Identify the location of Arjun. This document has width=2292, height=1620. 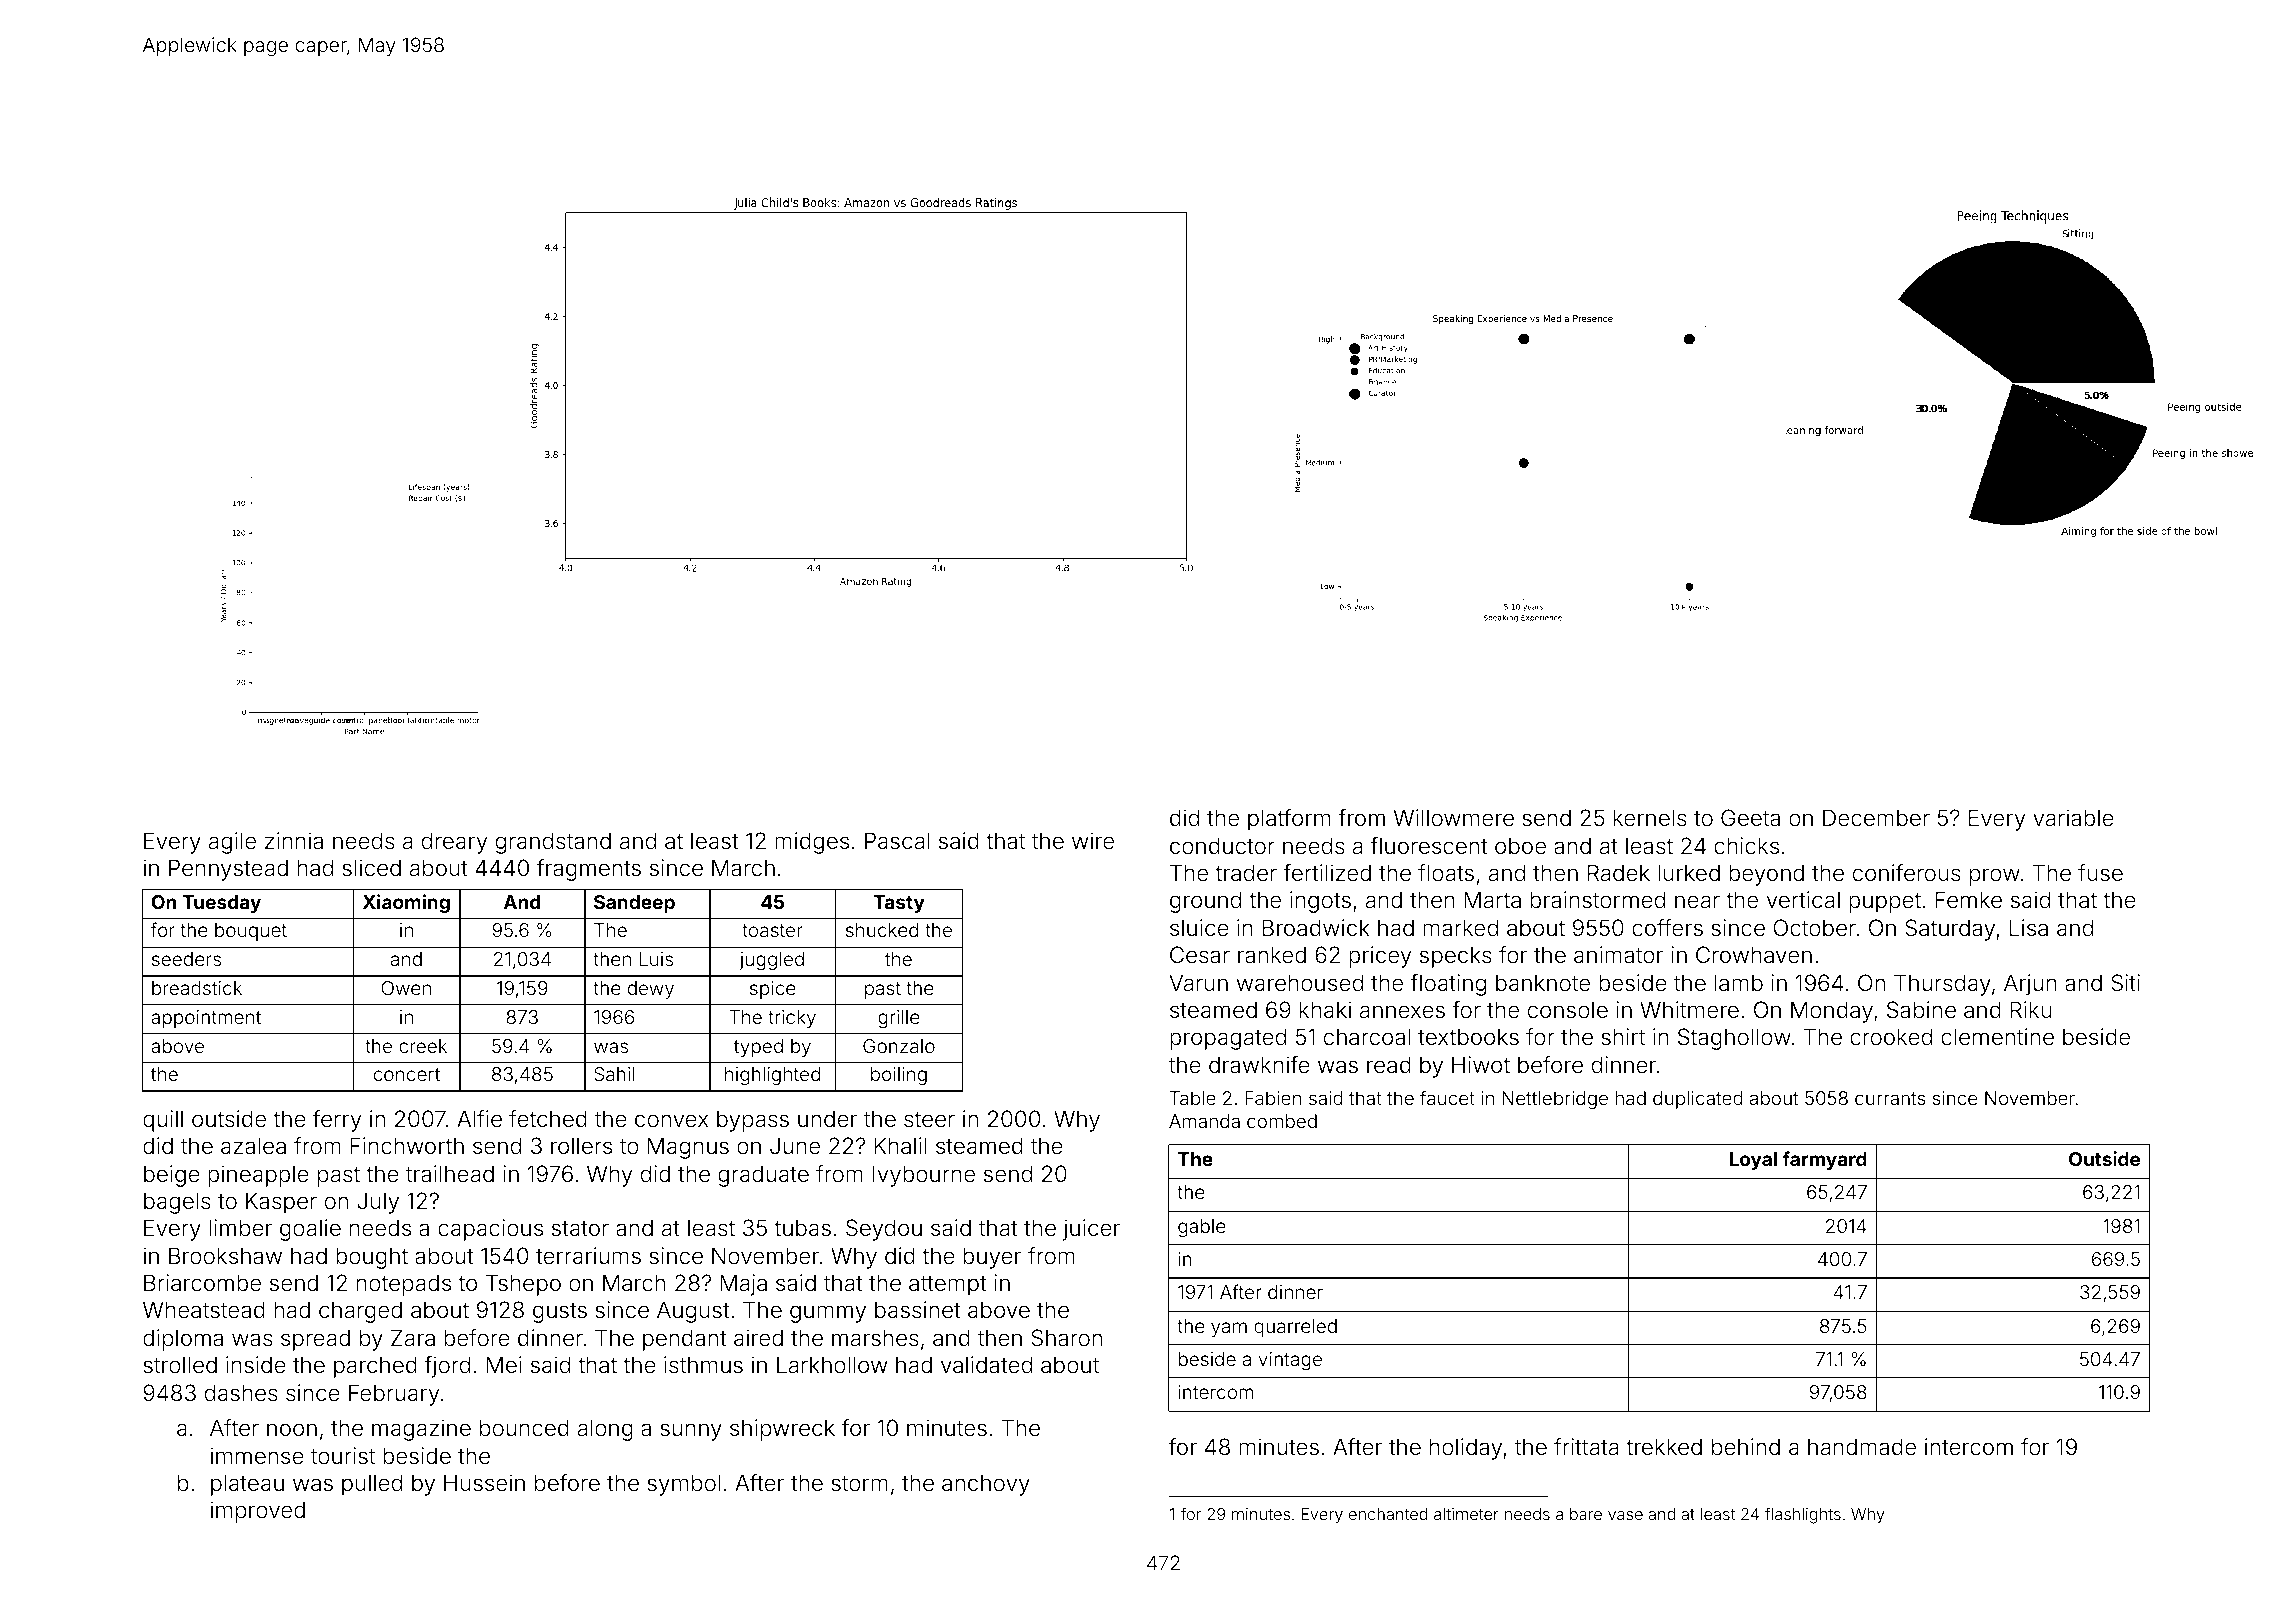
(2030, 985).
